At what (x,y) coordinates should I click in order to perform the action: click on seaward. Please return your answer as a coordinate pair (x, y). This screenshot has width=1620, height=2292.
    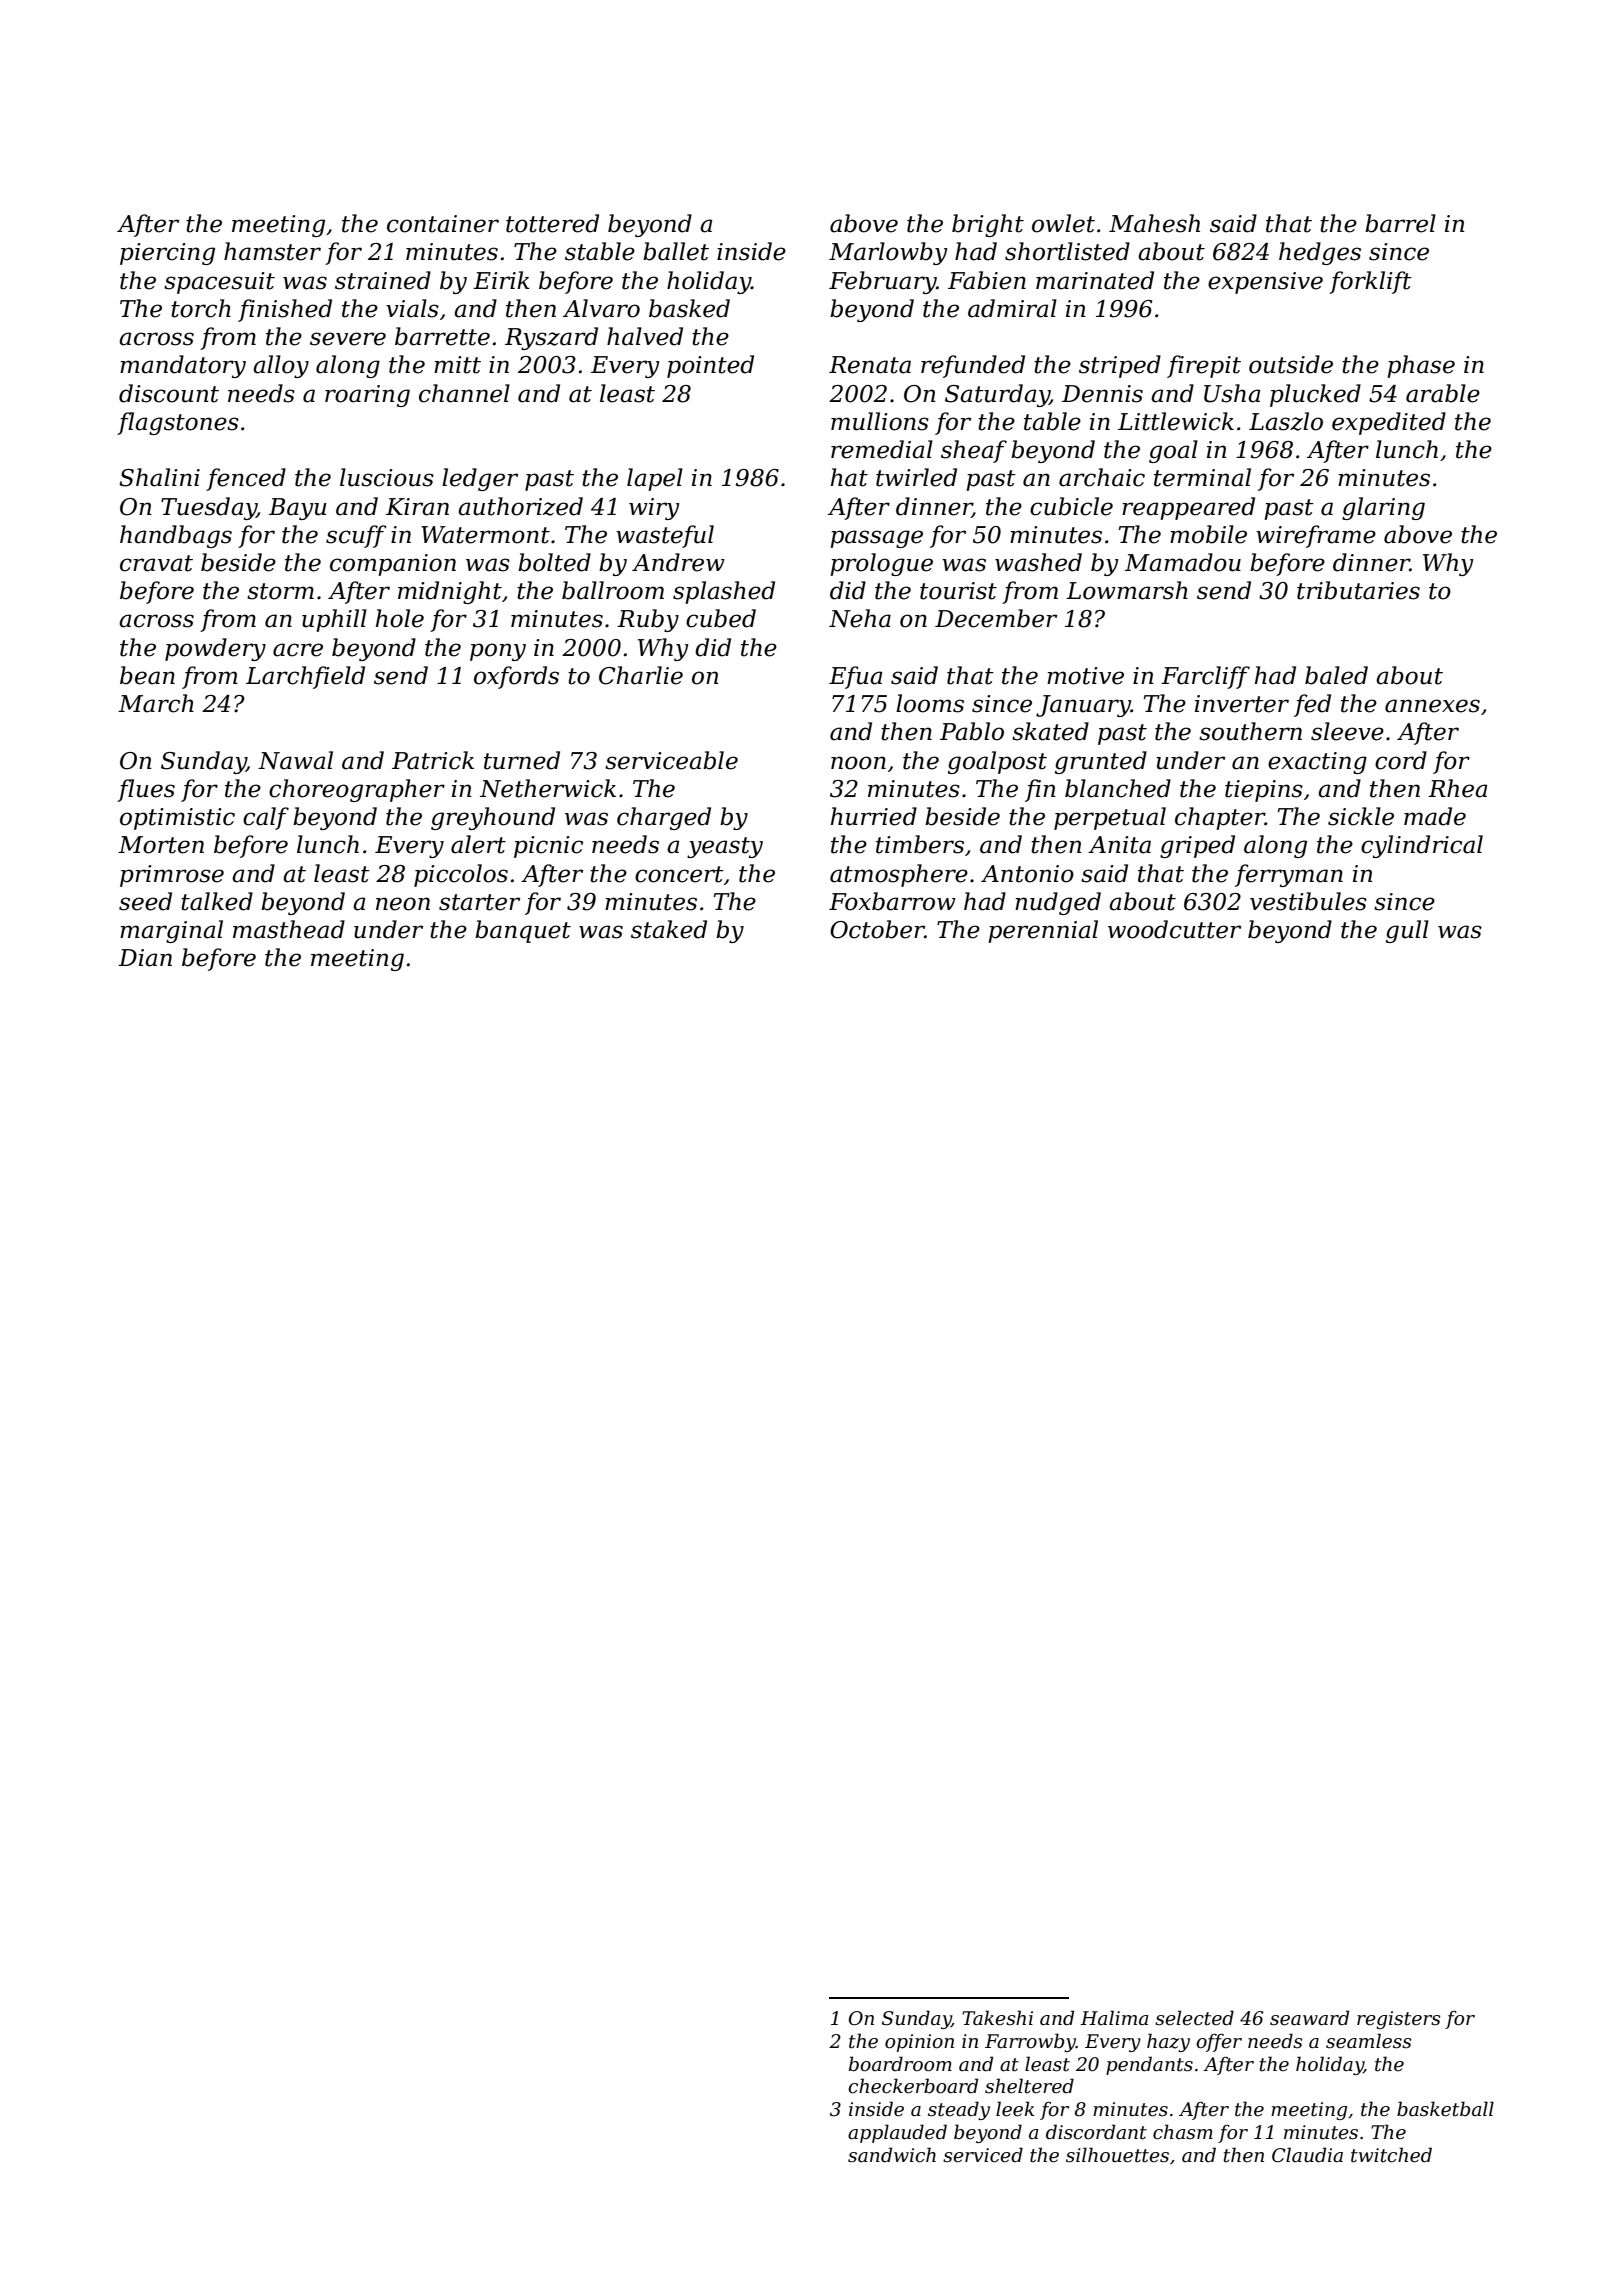
    Looking at the image, I should click on (1309, 2018).
